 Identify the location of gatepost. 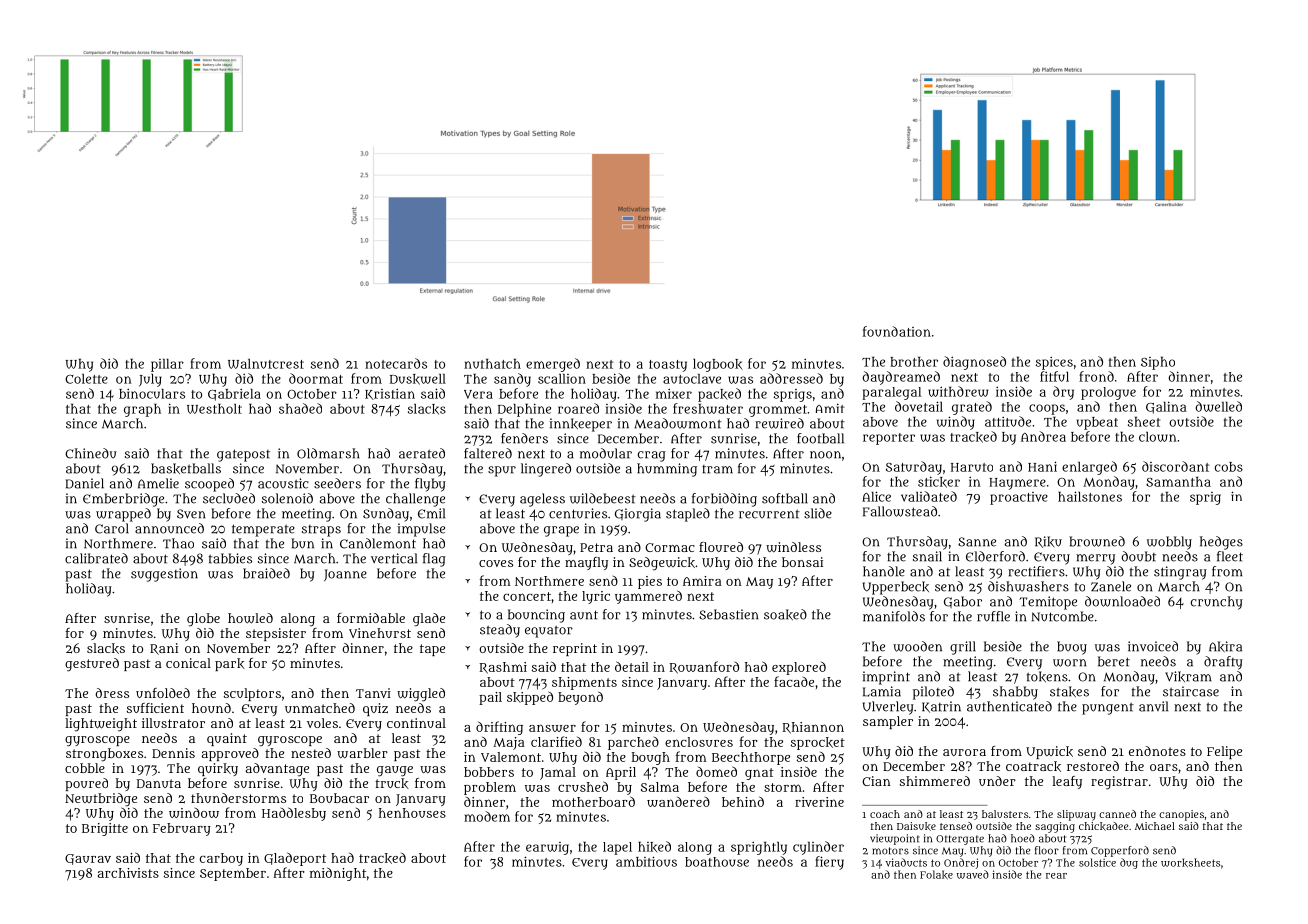
(243, 455).
